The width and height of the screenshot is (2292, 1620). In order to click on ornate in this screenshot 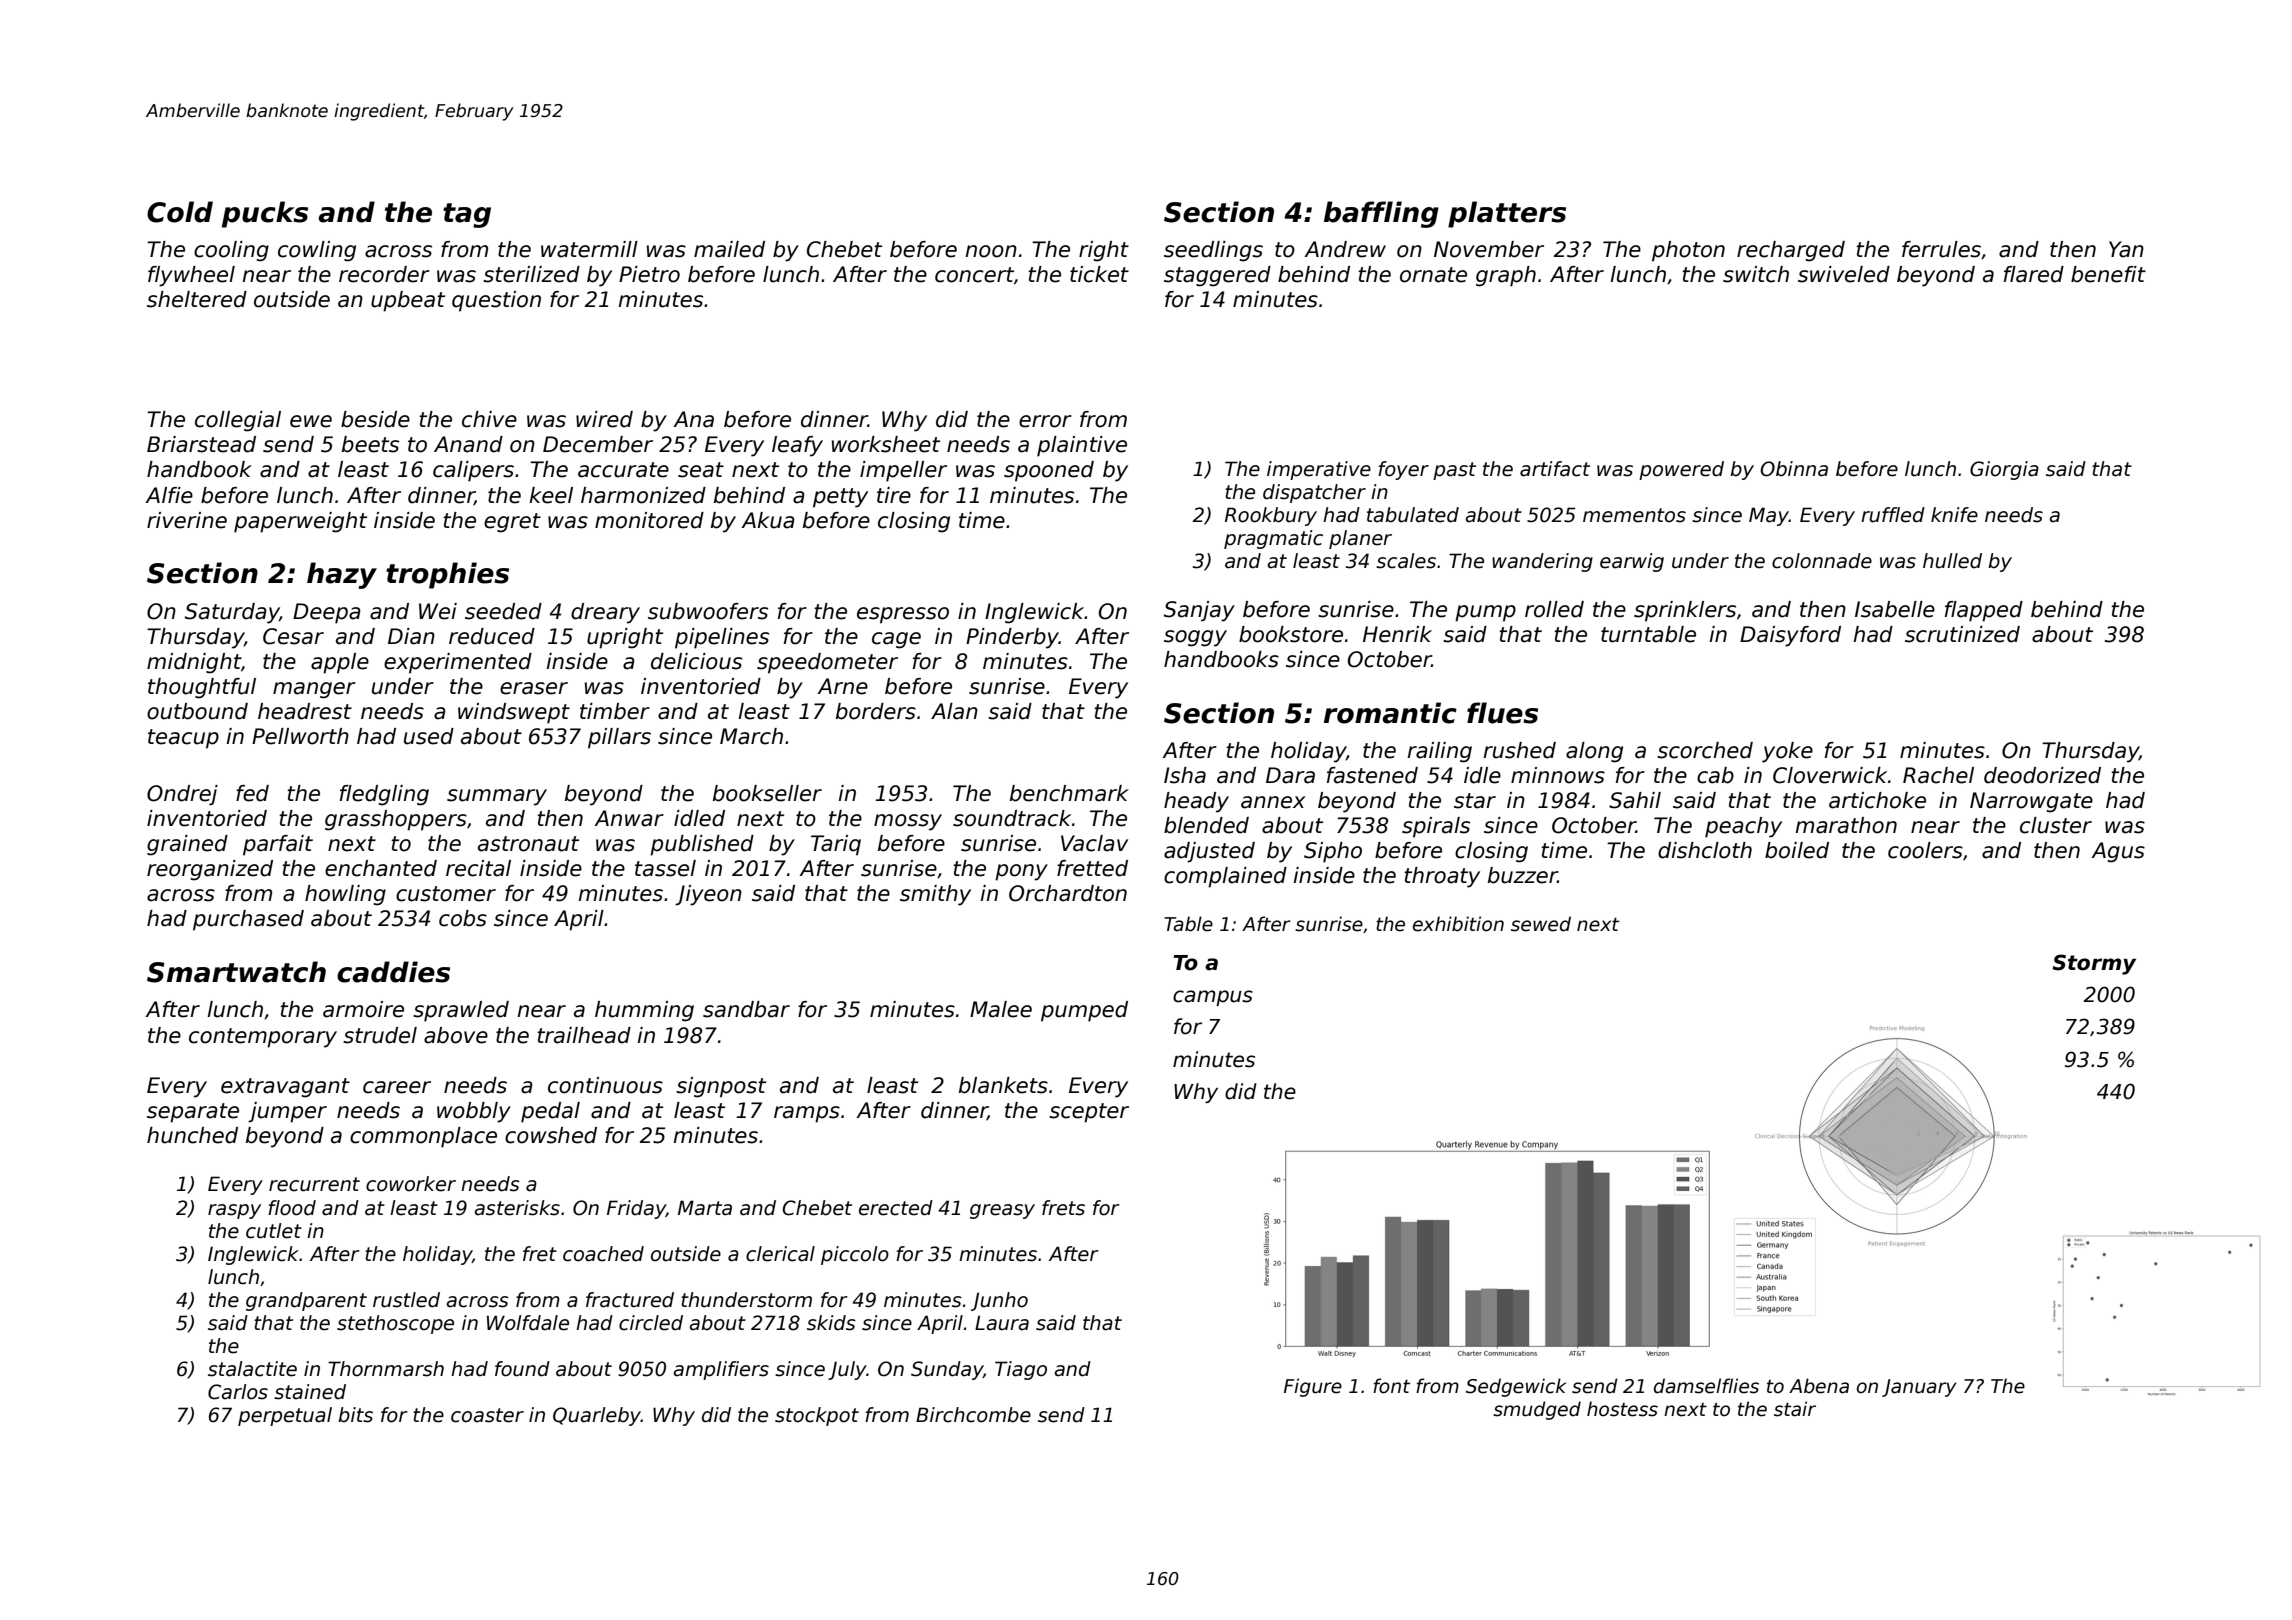, I will do `click(1433, 275)`.
